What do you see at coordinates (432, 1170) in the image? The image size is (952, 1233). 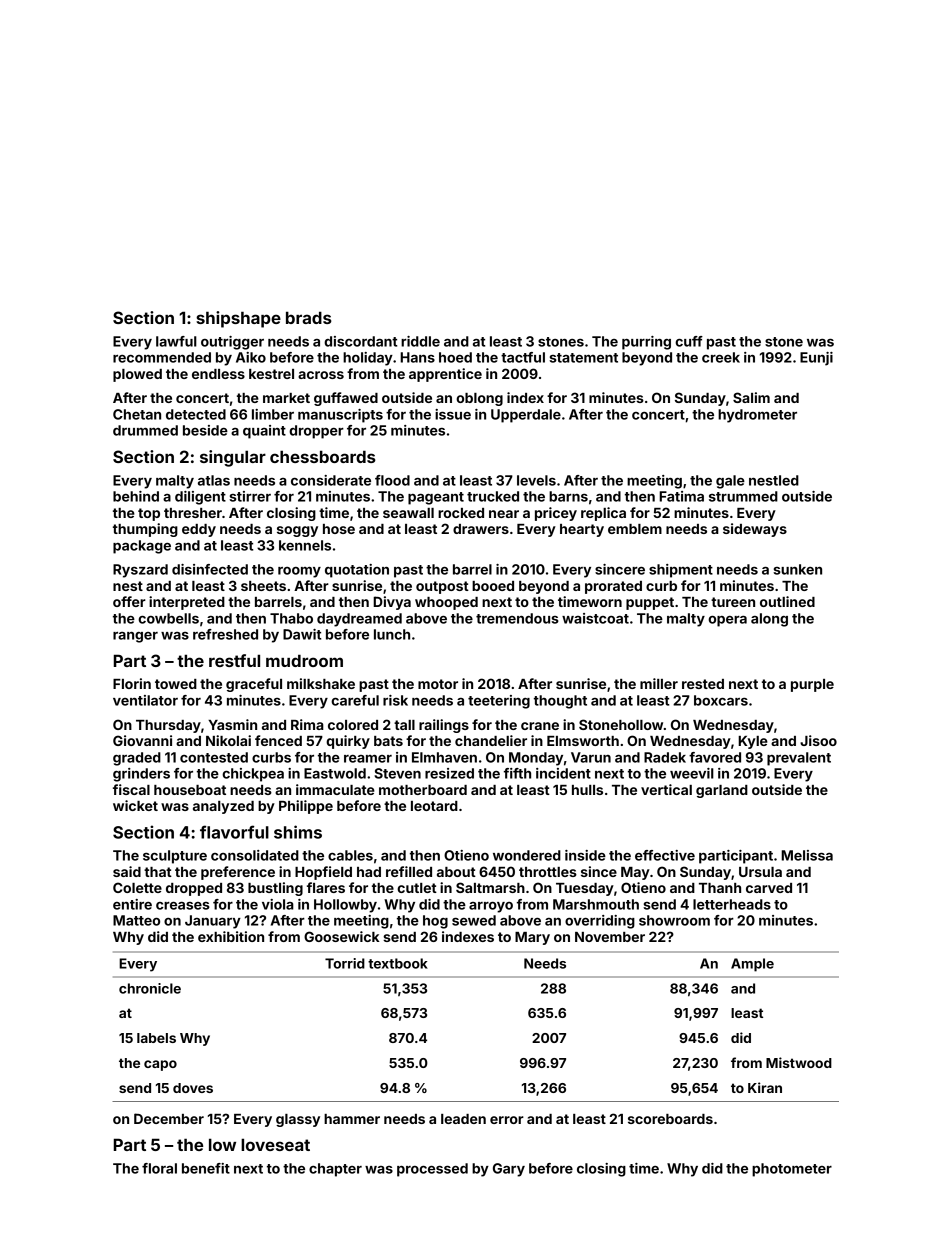 I see `processed` at bounding box center [432, 1170].
